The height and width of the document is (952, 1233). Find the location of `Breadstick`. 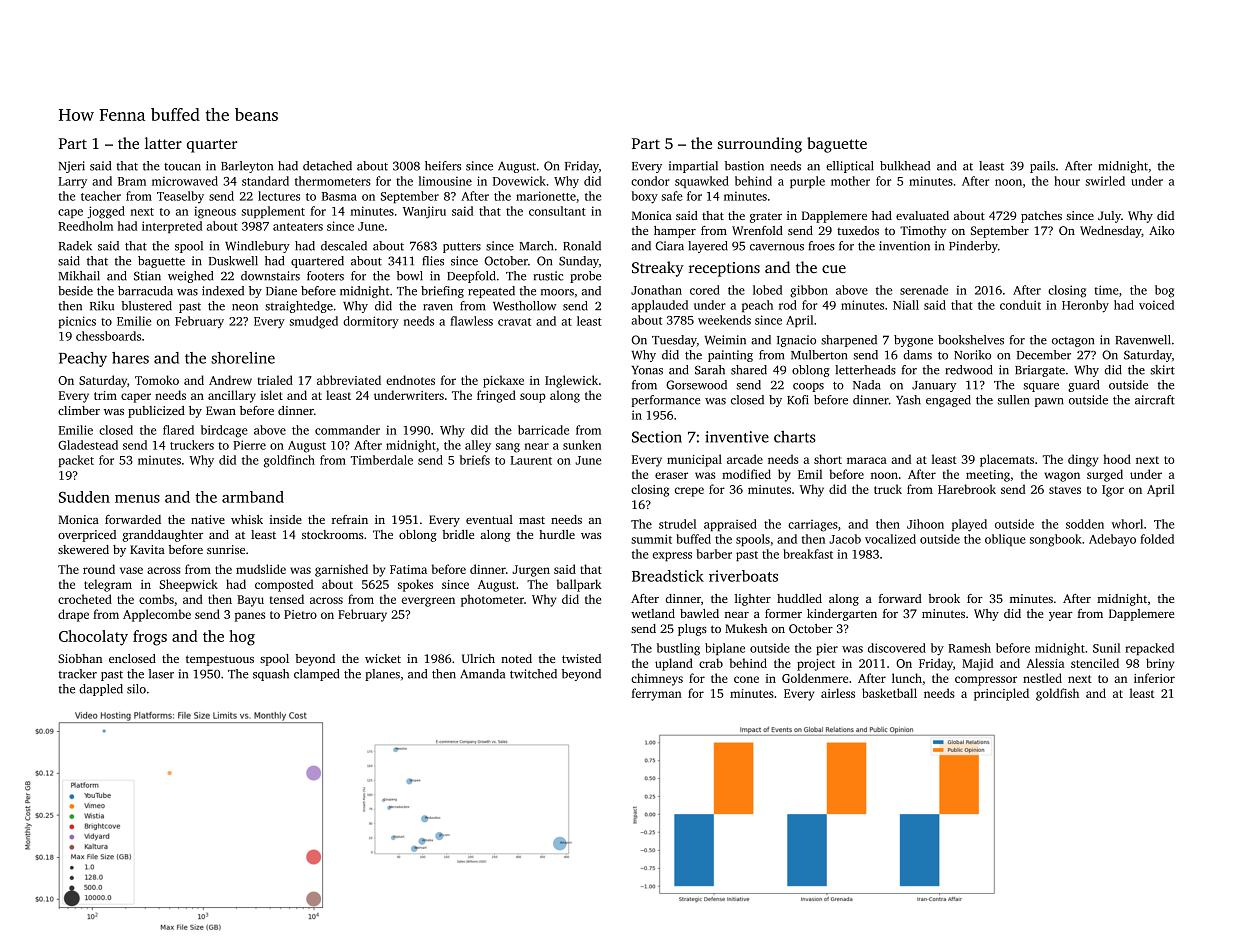

Breadstick is located at coordinates (668, 576).
